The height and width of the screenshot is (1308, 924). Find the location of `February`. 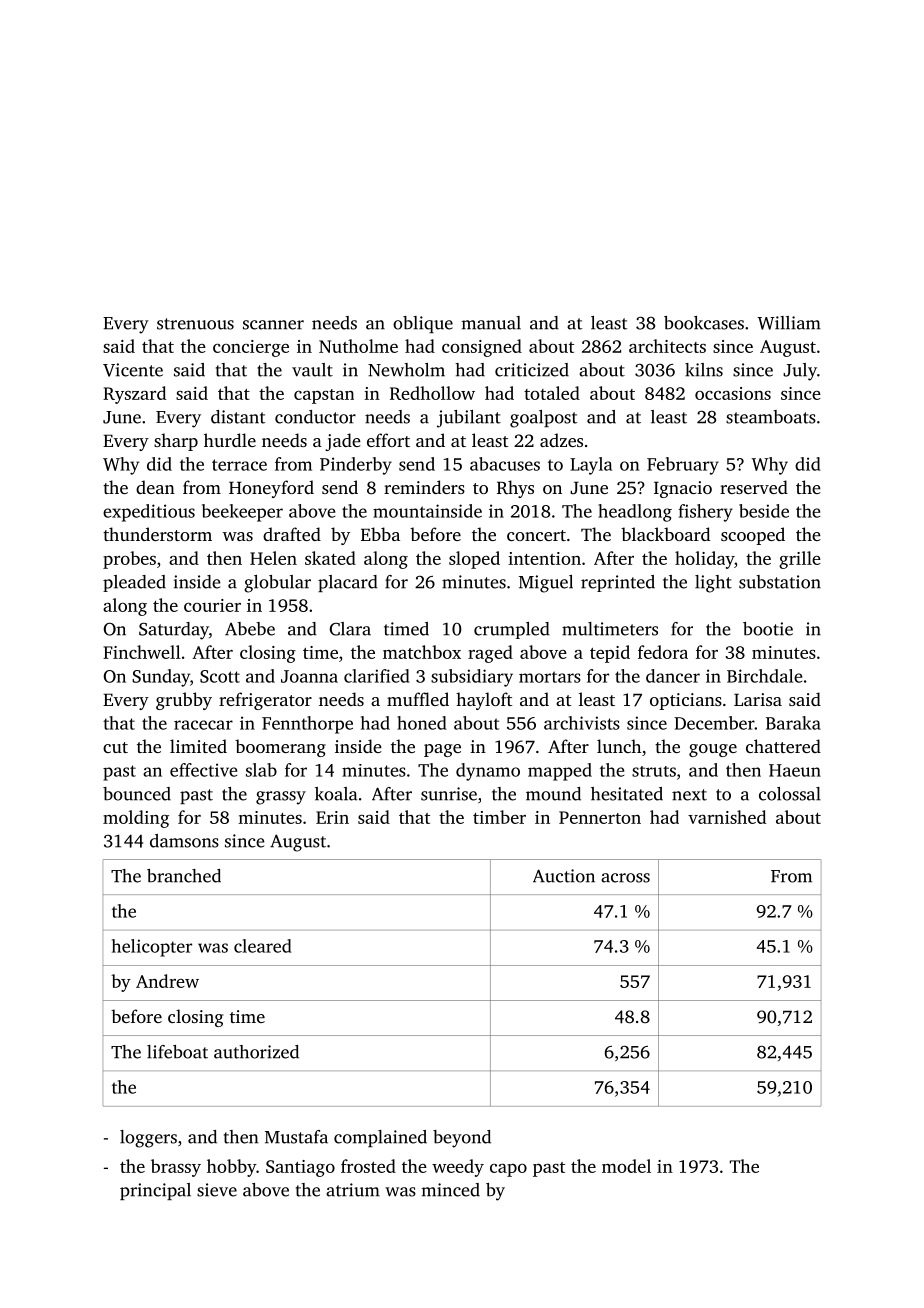

February is located at coordinates (683, 466).
